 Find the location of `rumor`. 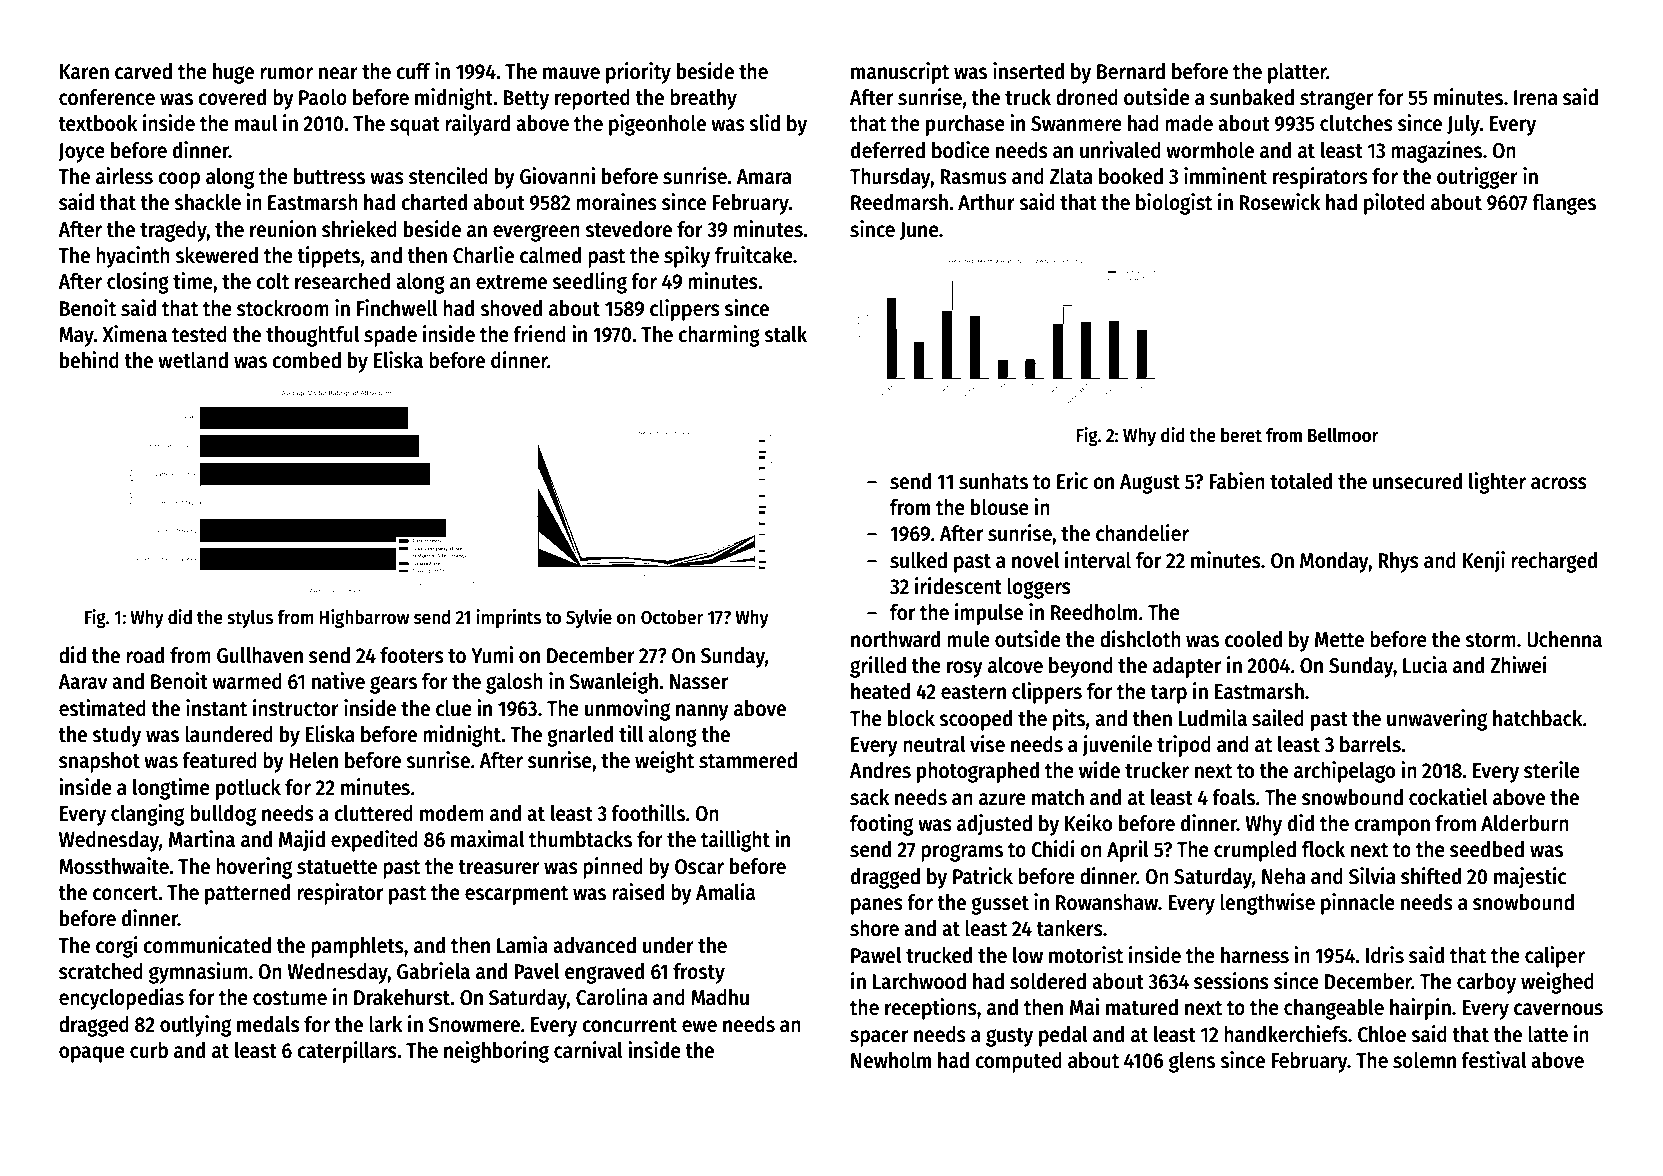

rumor is located at coordinates (286, 73).
